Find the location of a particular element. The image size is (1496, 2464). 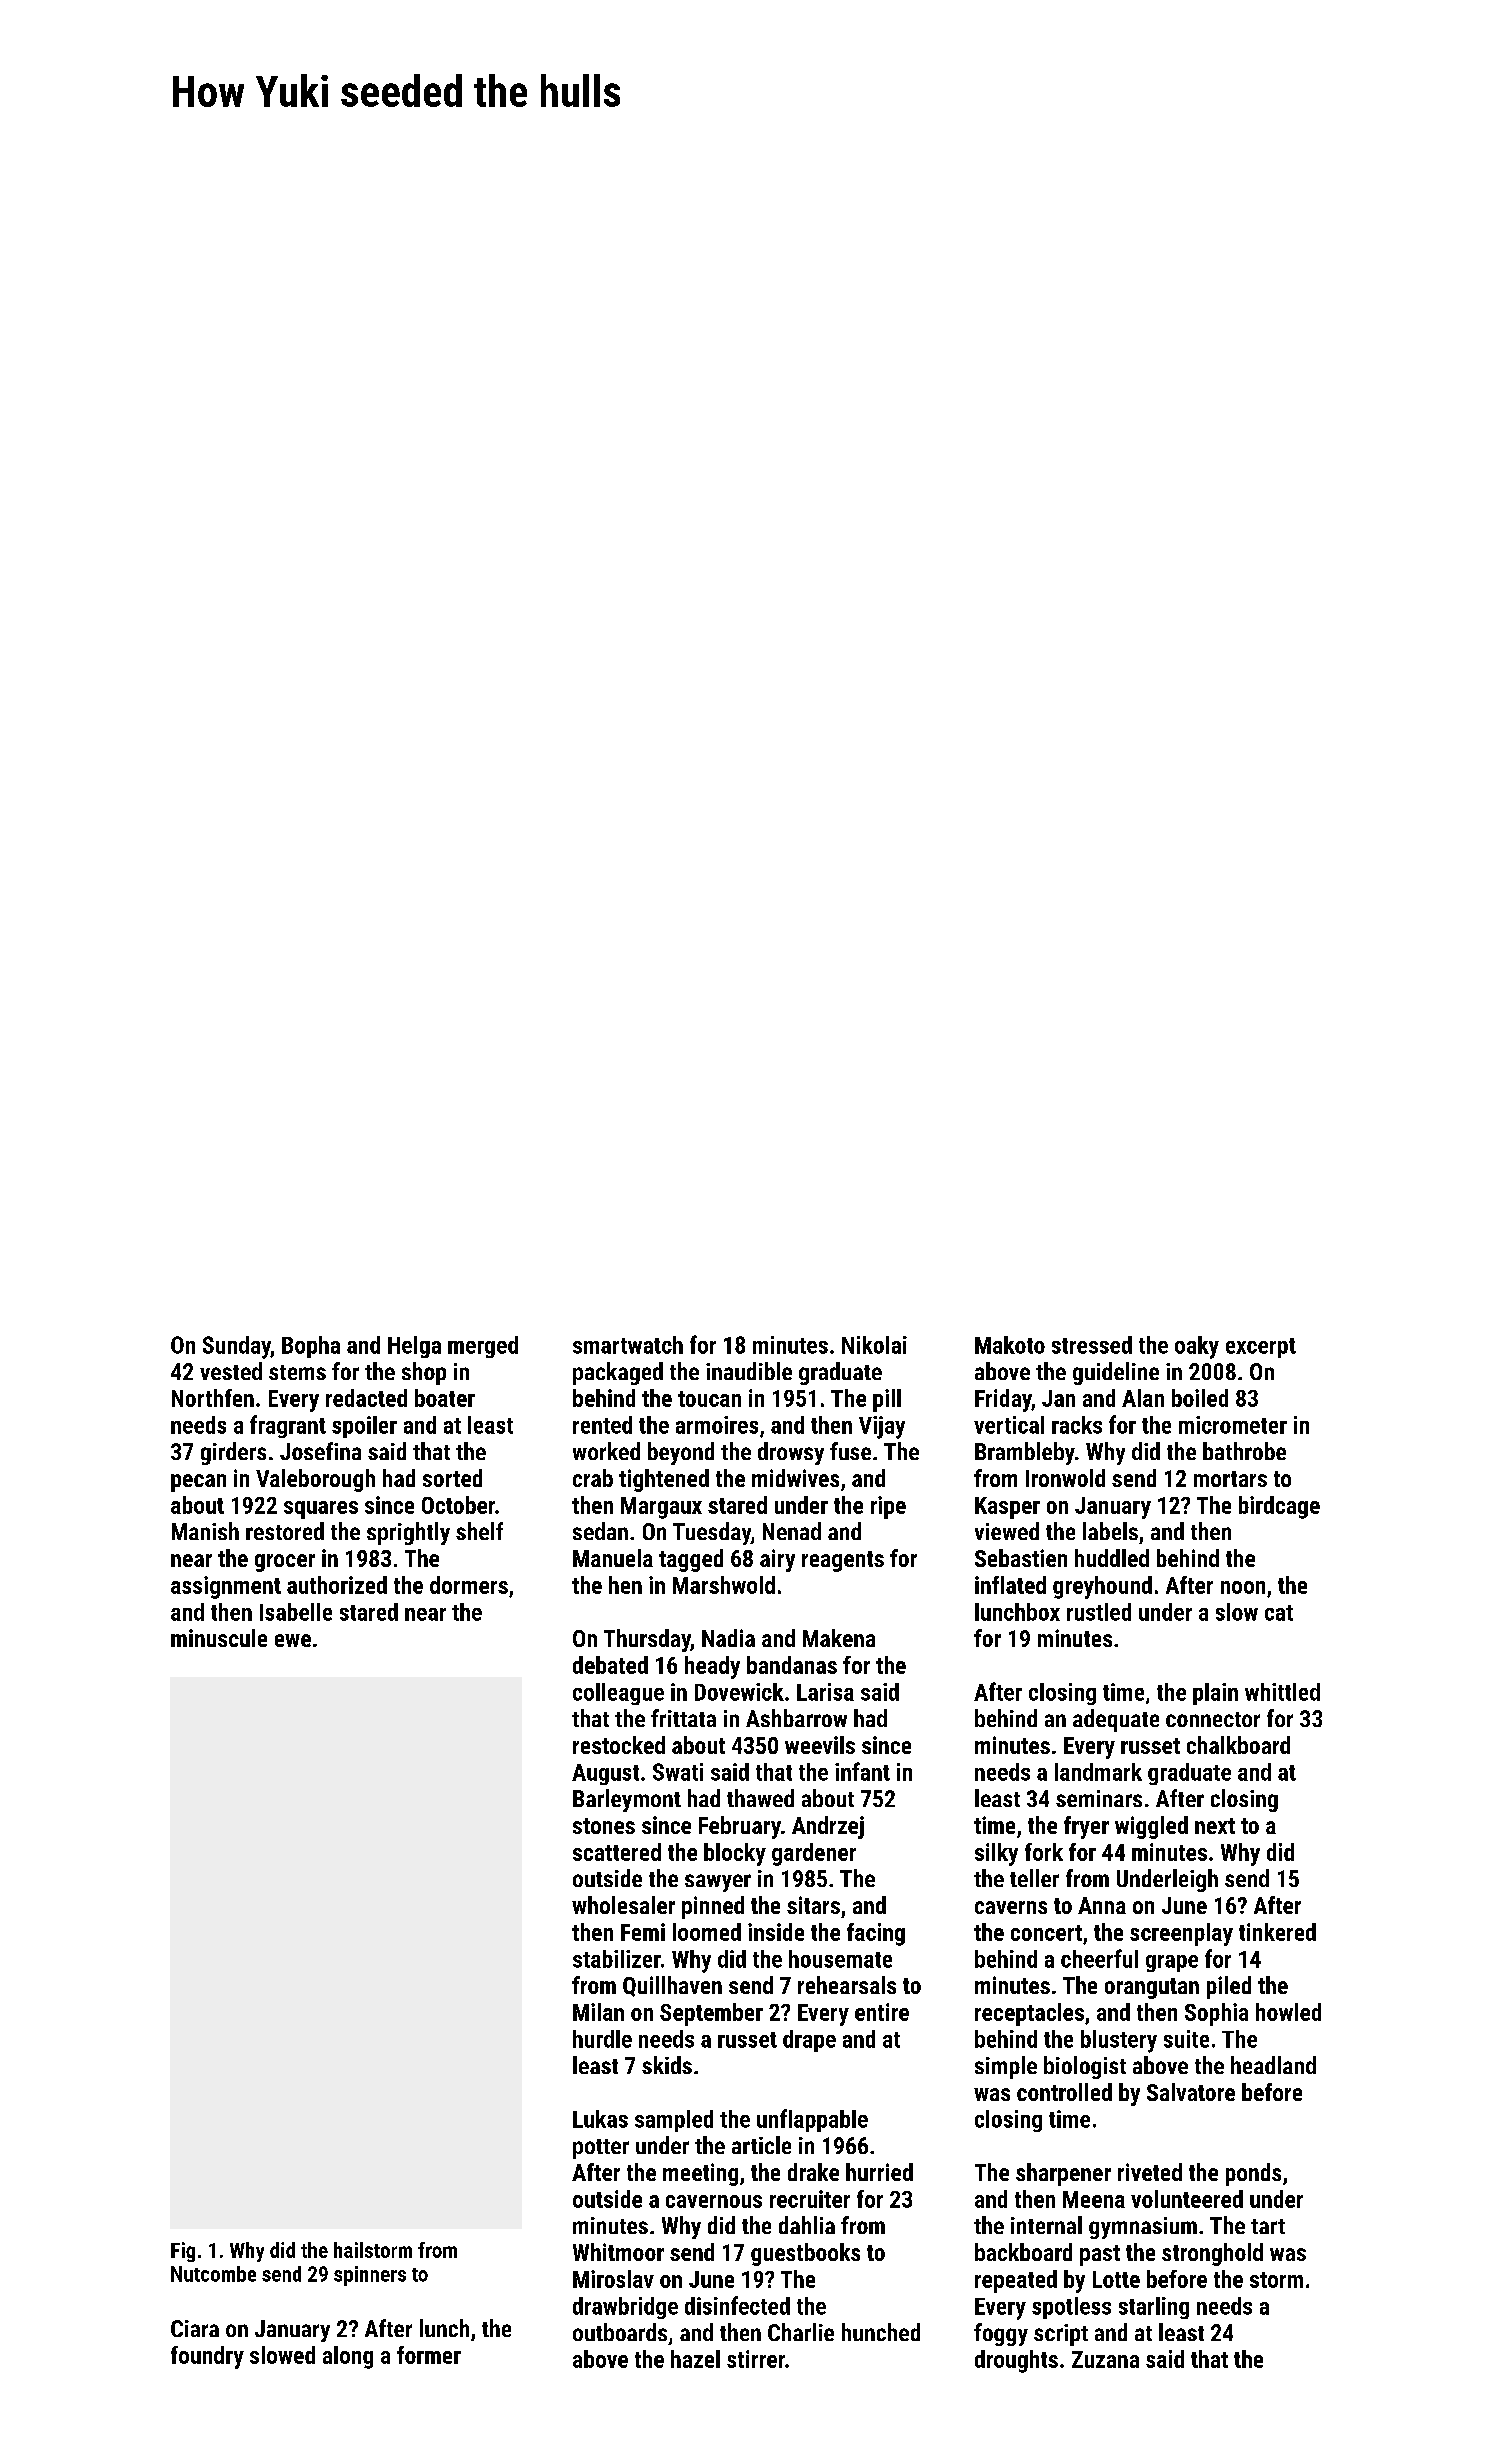

restored is located at coordinates (285, 1531).
